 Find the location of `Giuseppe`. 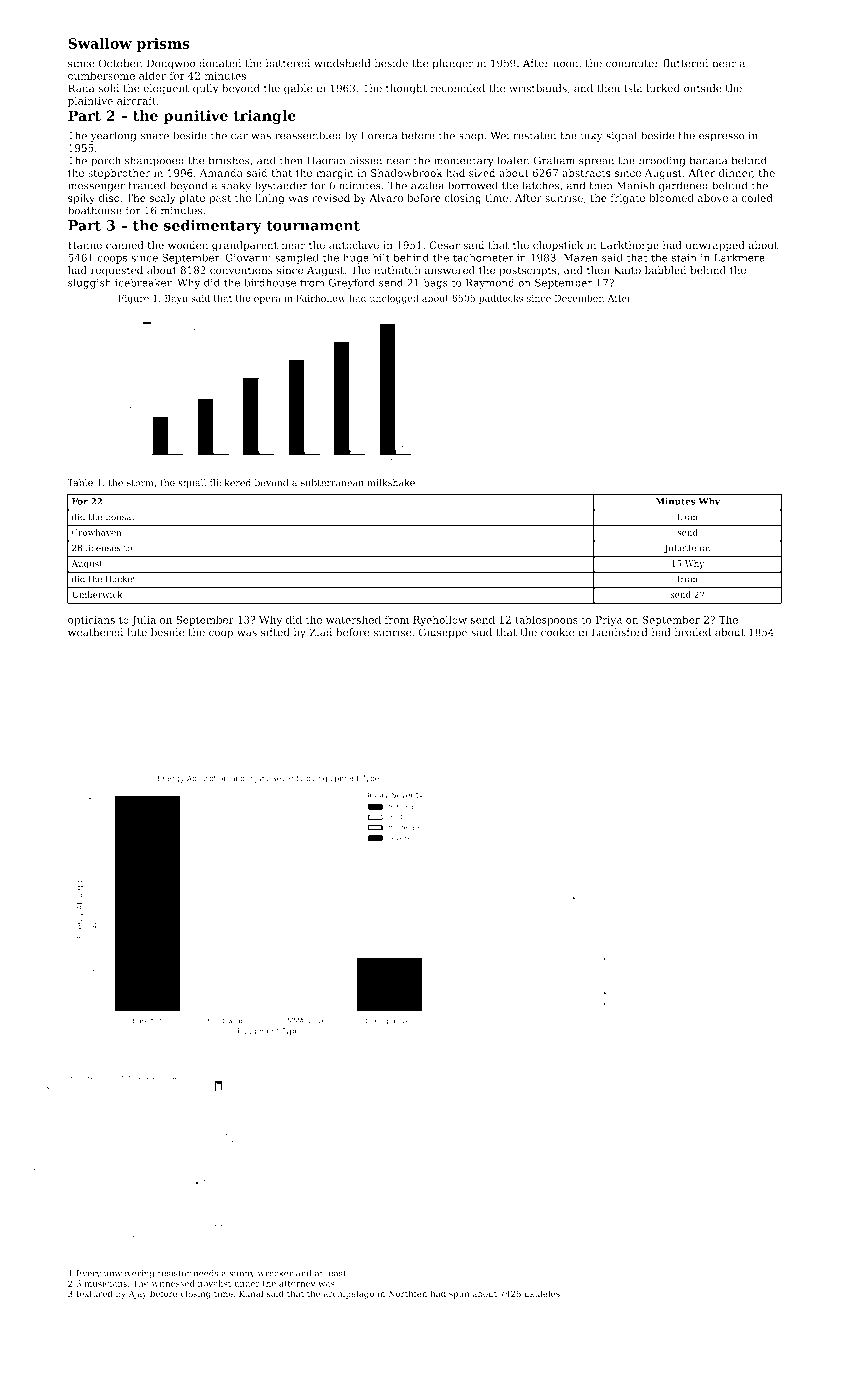

Giuseppe is located at coordinates (443, 633).
